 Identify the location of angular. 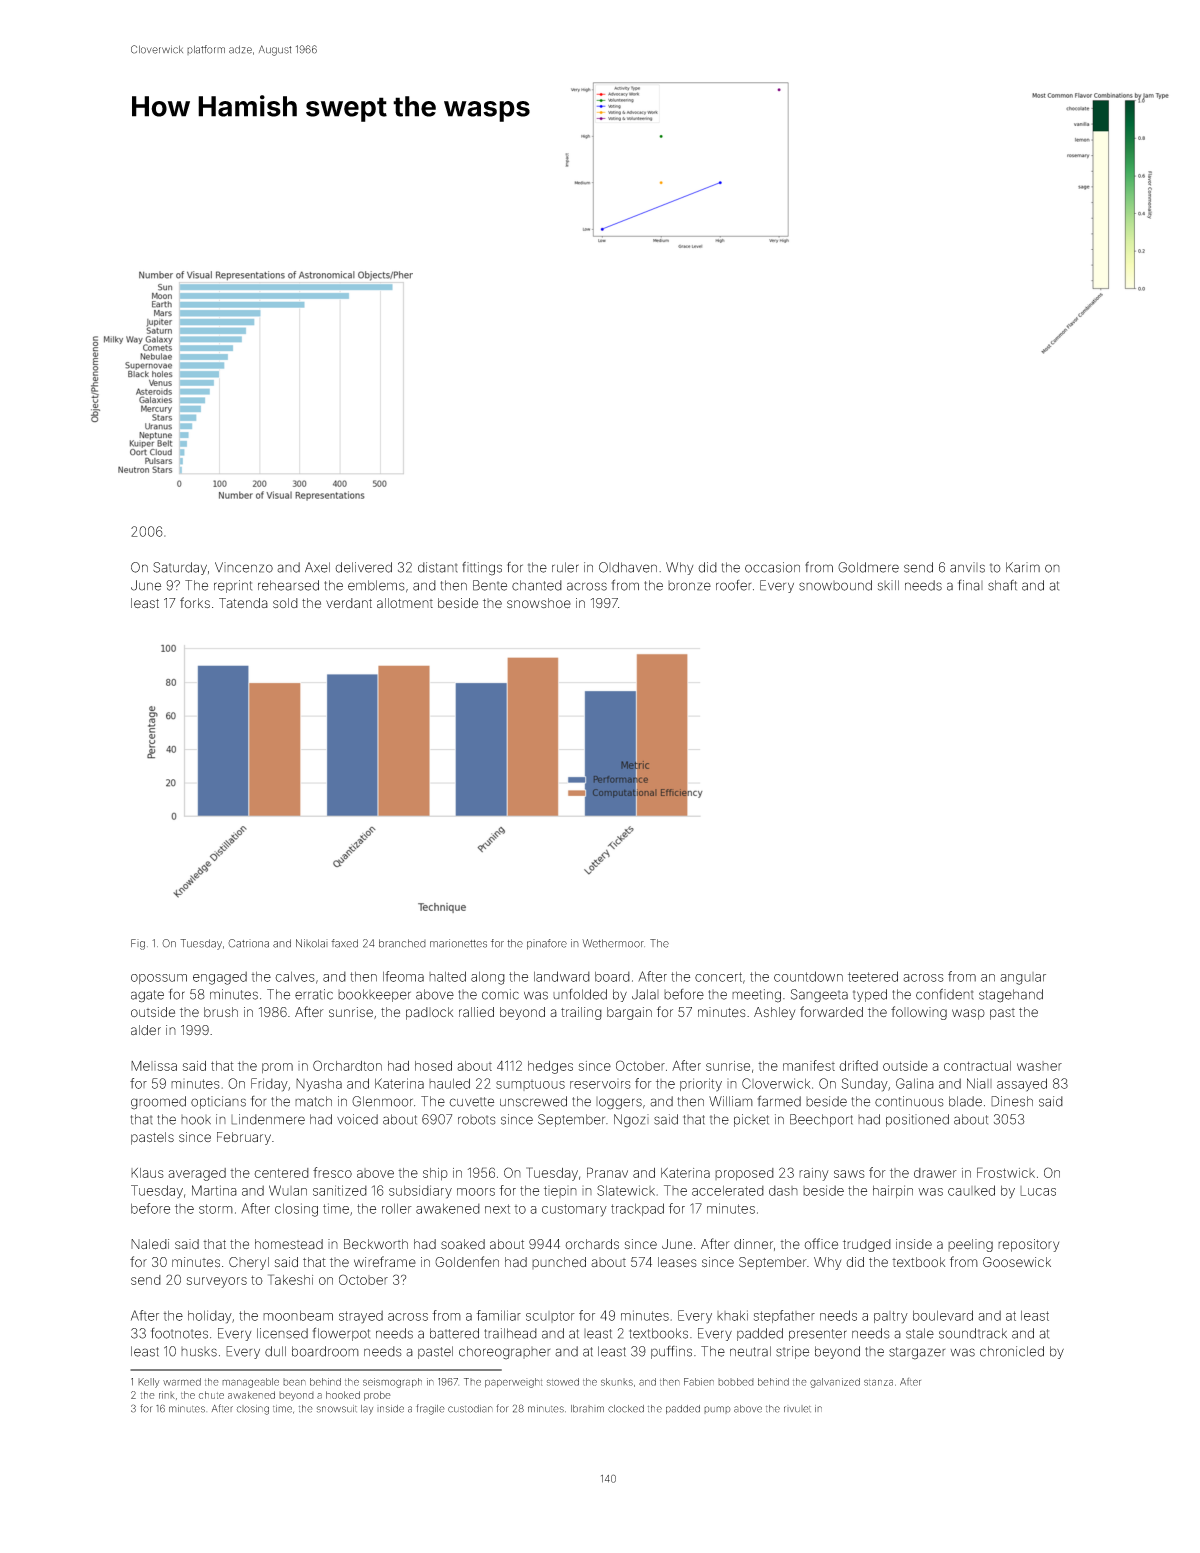
(1023, 978).
